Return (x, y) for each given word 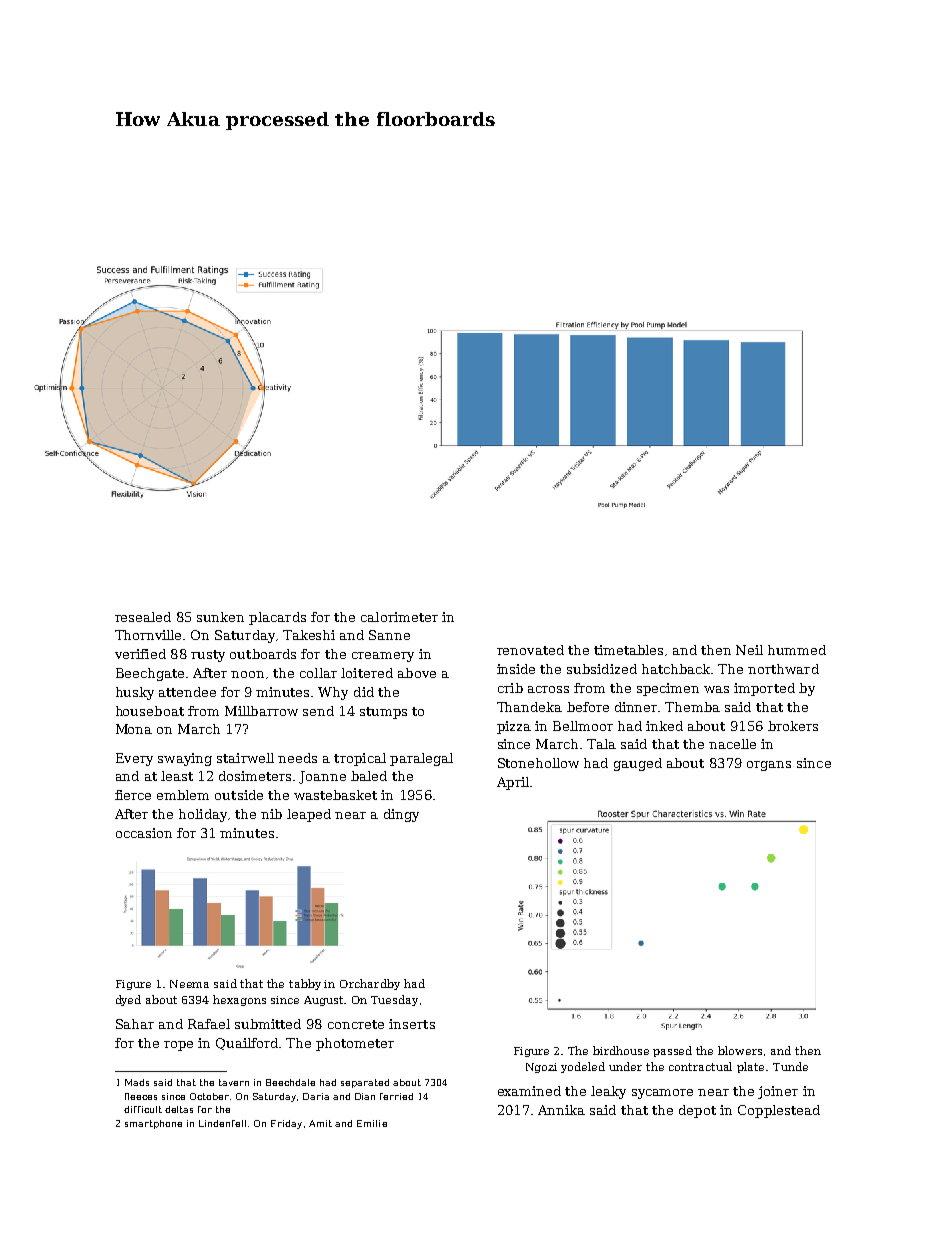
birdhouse (621, 1050)
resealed (143, 617)
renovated (530, 650)
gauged (638, 764)
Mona (134, 729)
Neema (189, 984)
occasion (144, 833)
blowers (740, 1050)
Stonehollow (538, 763)
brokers (793, 726)
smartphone (153, 1124)
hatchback (677, 669)
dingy (401, 815)
